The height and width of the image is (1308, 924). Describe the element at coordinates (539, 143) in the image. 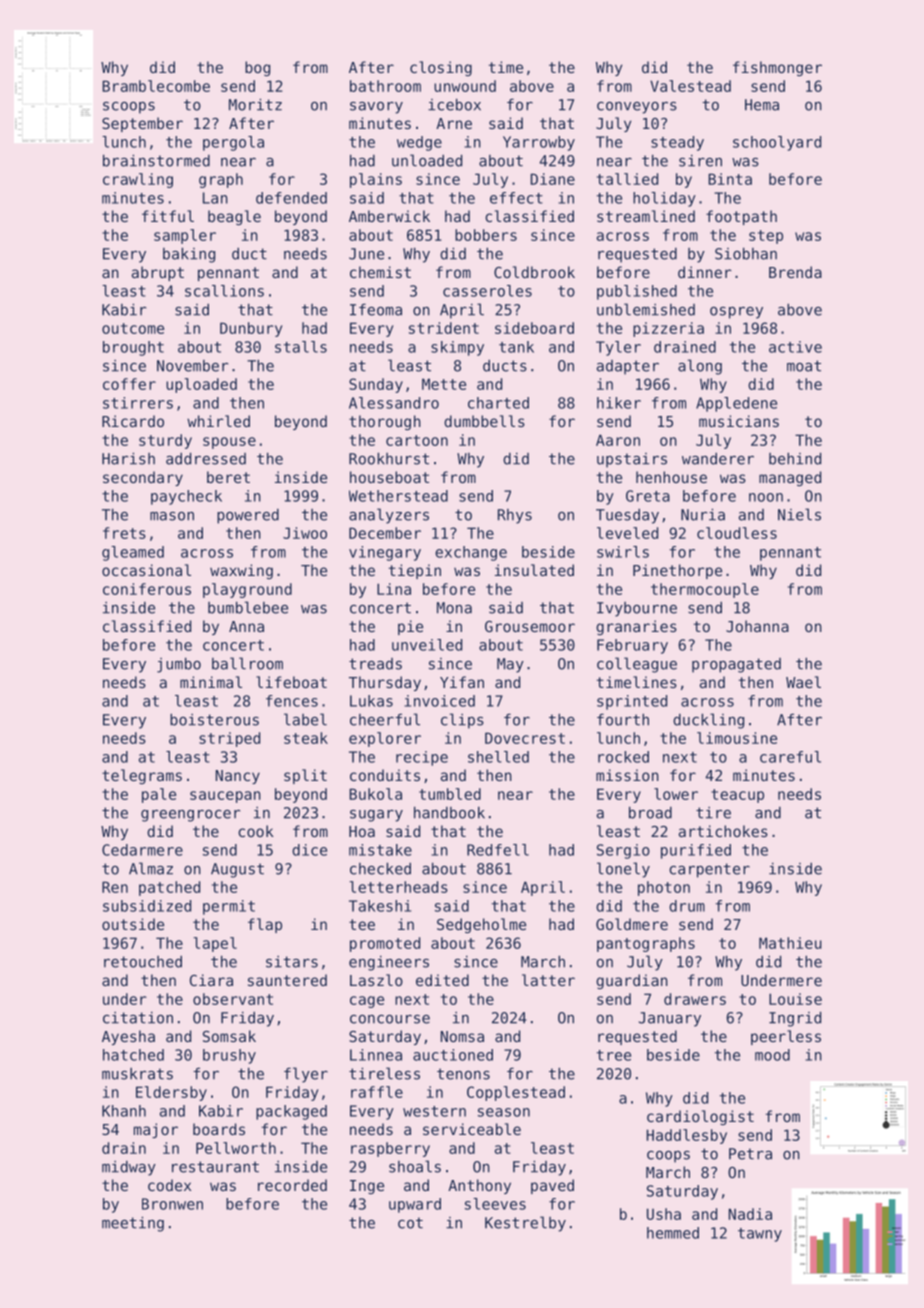

I see `Yarrowby` at that location.
